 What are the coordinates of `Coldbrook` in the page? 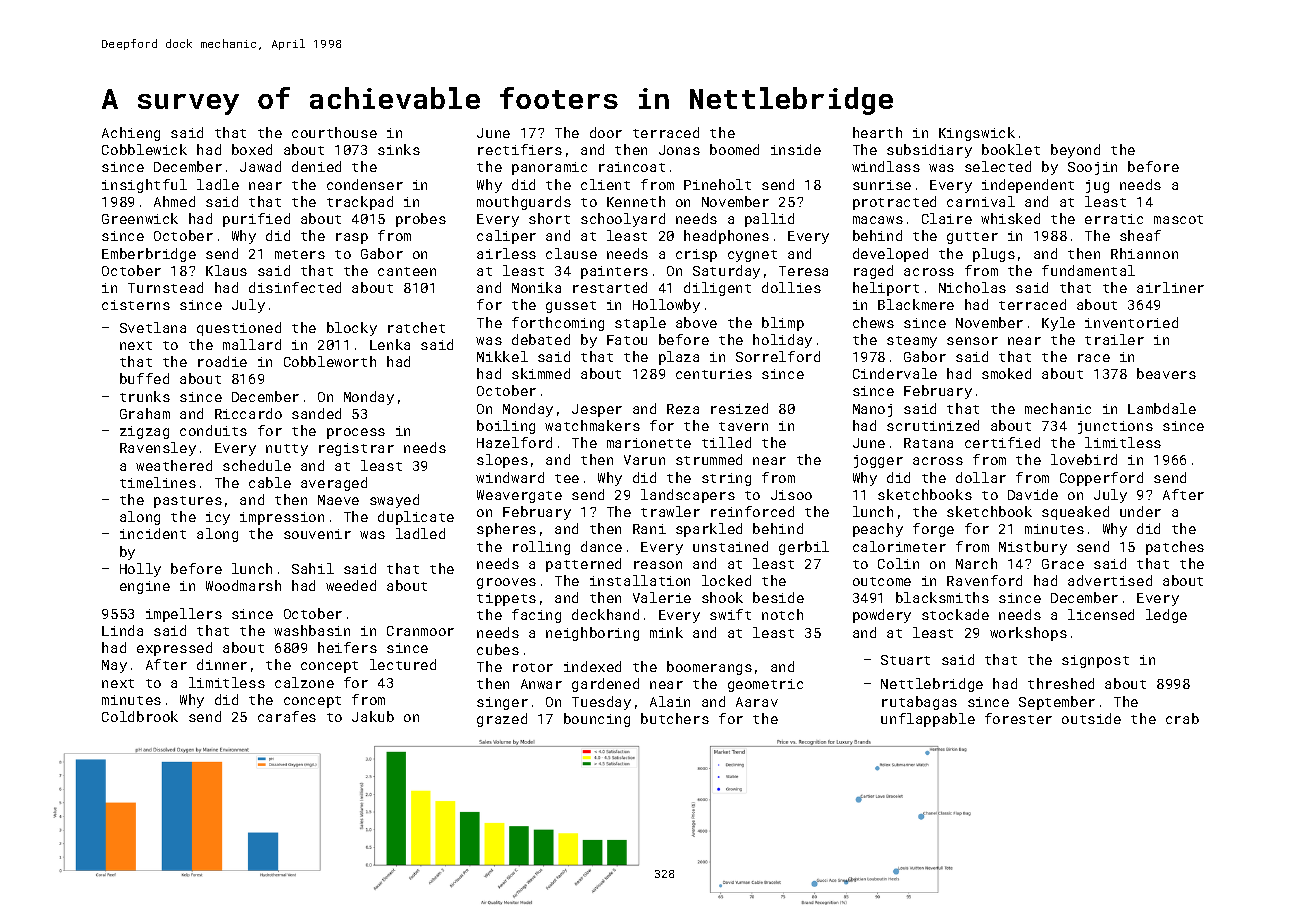 It's located at (140, 716).
